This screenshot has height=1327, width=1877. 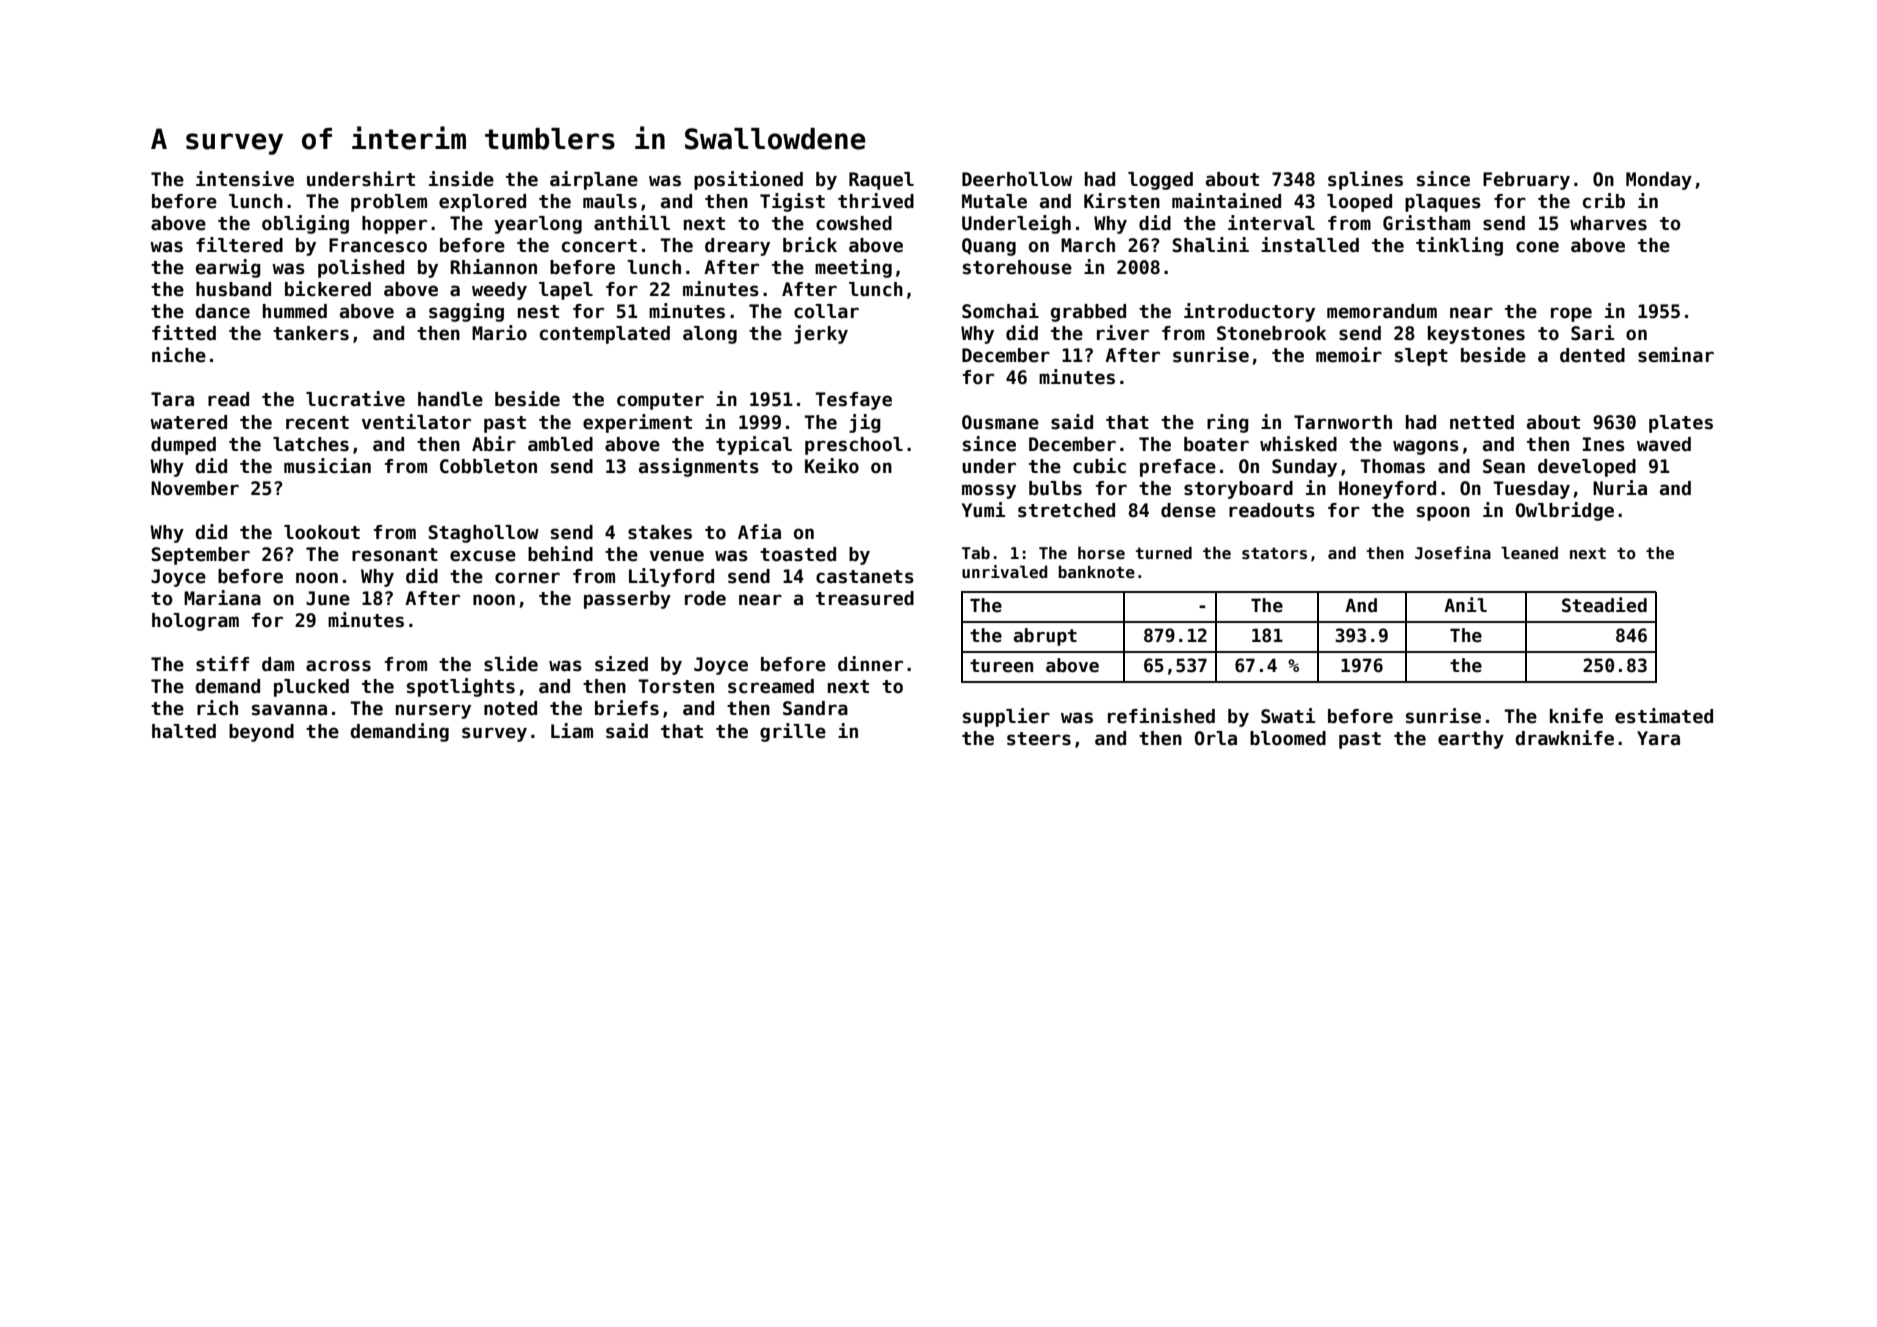 I want to click on logged, so click(x=1160, y=181).
